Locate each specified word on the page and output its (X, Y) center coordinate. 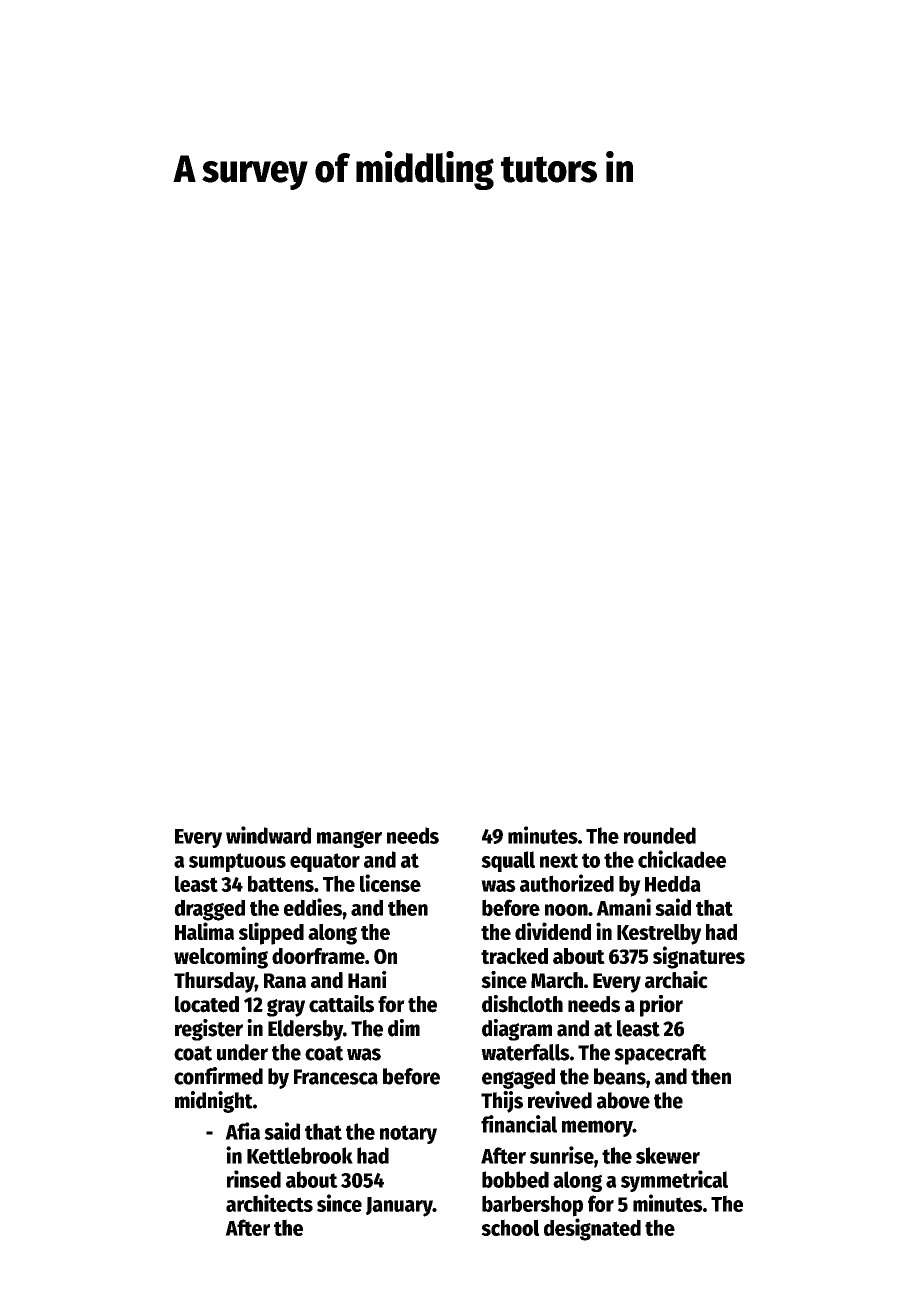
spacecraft (660, 1054)
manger (349, 839)
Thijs (502, 1102)
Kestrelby (659, 934)
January (399, 1207)
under (242, 1052)
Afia (242, 1131)
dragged (209, 910)
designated (592, 1229)
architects (269, 1203)
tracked (514, 956)
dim (404, 1028)
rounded (660, 835)
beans (620, 1076)
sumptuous (237, 862)
